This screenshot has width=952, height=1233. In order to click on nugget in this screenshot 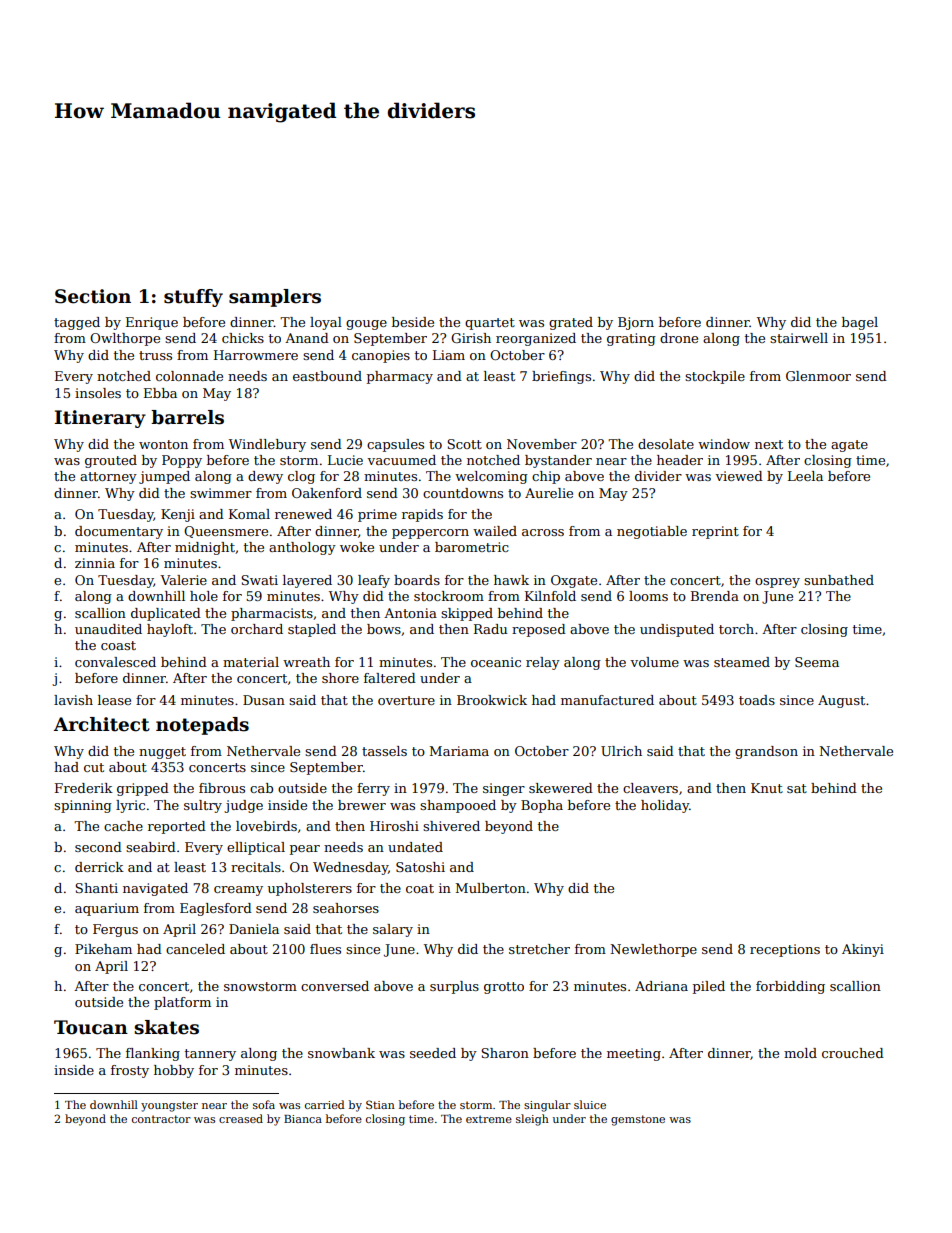, I will do `click(162, 753)`.
